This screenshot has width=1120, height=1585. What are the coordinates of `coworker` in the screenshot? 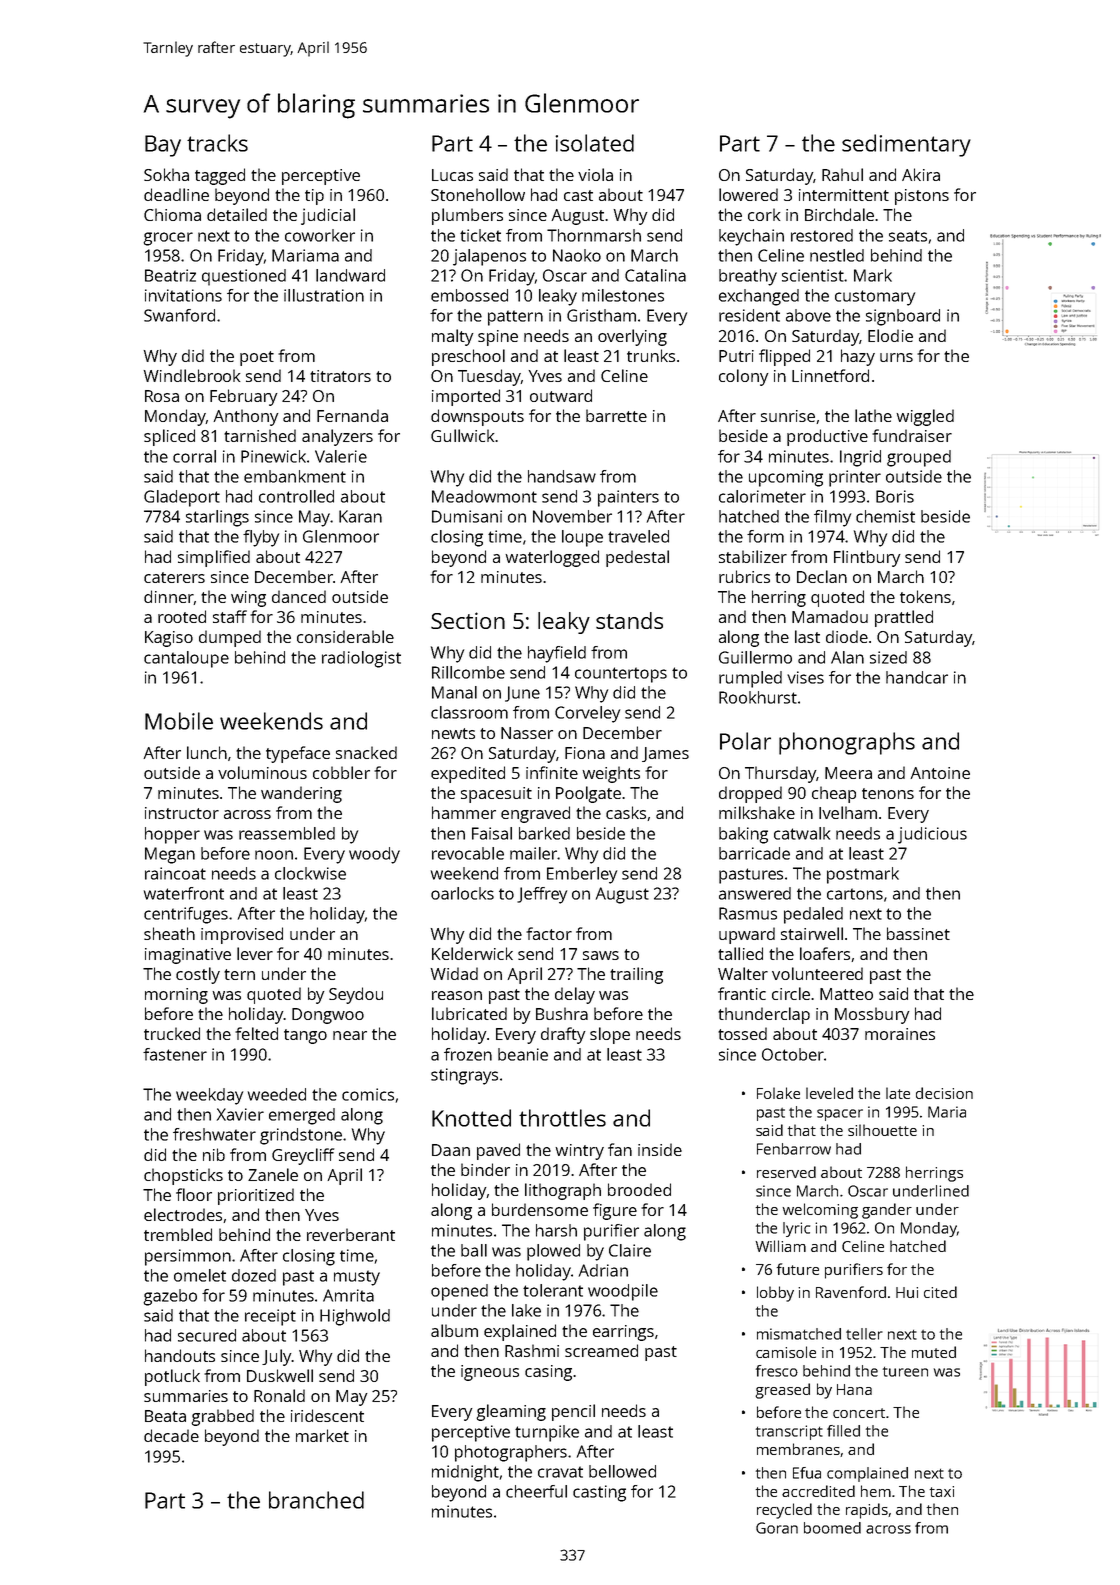 It's located at (320, 235).
